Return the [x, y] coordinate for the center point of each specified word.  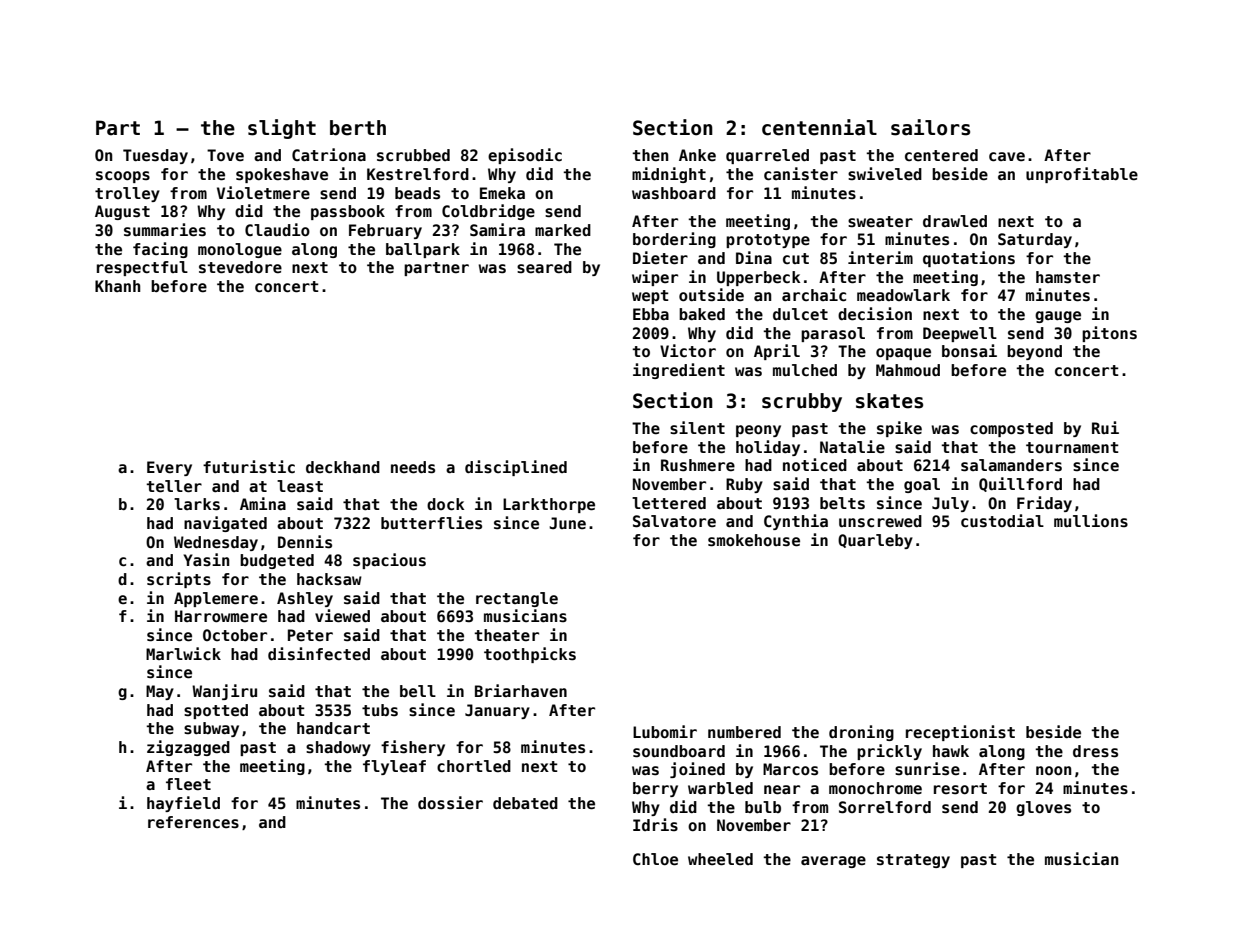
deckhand [343, 467]
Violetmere [263, 193]
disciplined [516, 468]
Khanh [117, 286]
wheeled [720, 859]
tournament [1072, 447]
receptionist [960, 733]
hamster [1068, 277]
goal [922, 485]
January [497, 711]
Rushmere [698, 465]
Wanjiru [224, 692]
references [193, 822]
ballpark [423, 250]
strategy [913, 861]
